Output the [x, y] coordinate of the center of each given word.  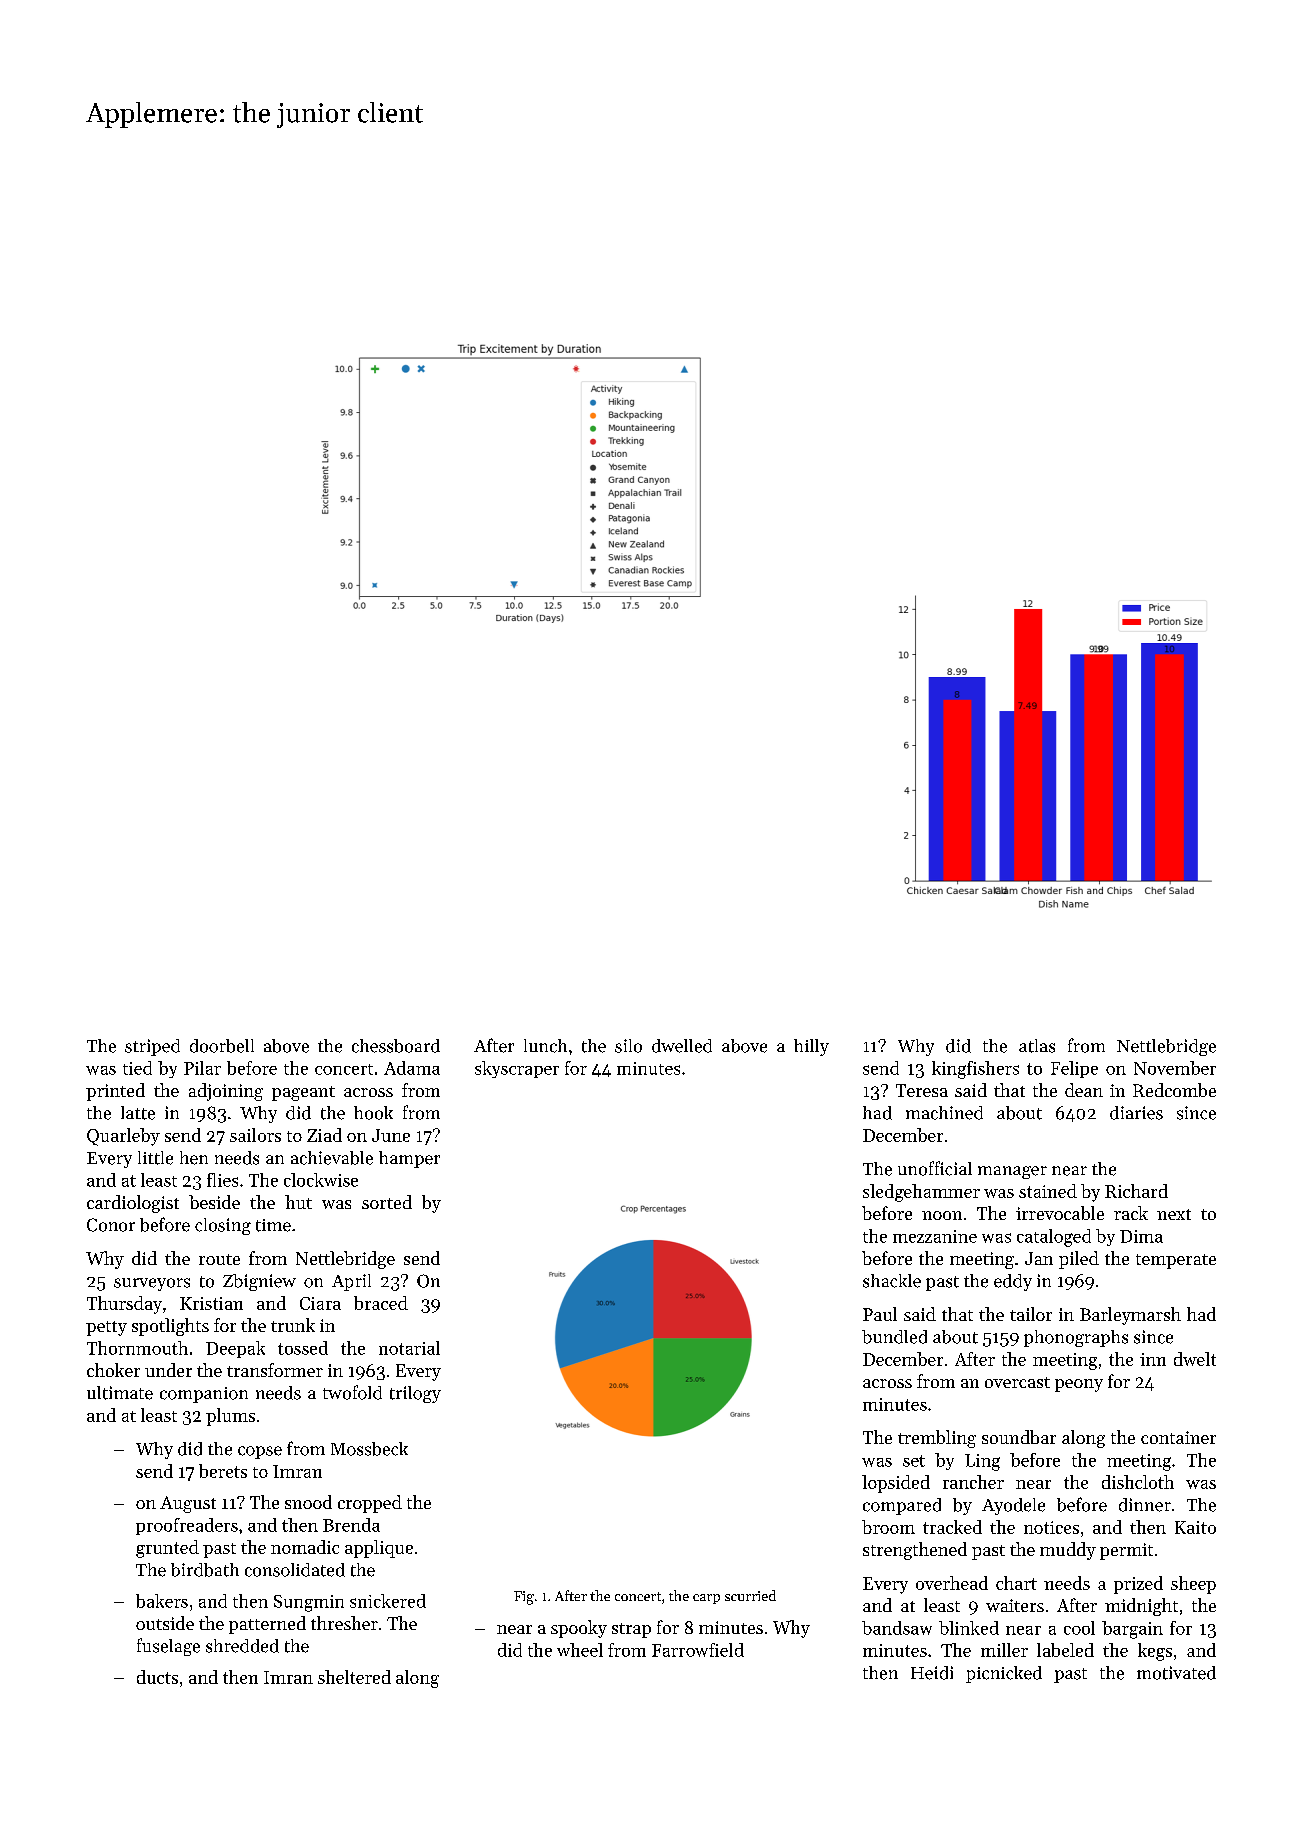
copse [260, 1452]
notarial [409, 1348]
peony [1079, 1385]
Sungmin [309, 1603]
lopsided [896, 1484]
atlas [1037, 1046]
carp [706, 1599]
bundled [894, 1337]
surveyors [152, 1284]
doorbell [222, 1046]
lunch [545, 1046]
